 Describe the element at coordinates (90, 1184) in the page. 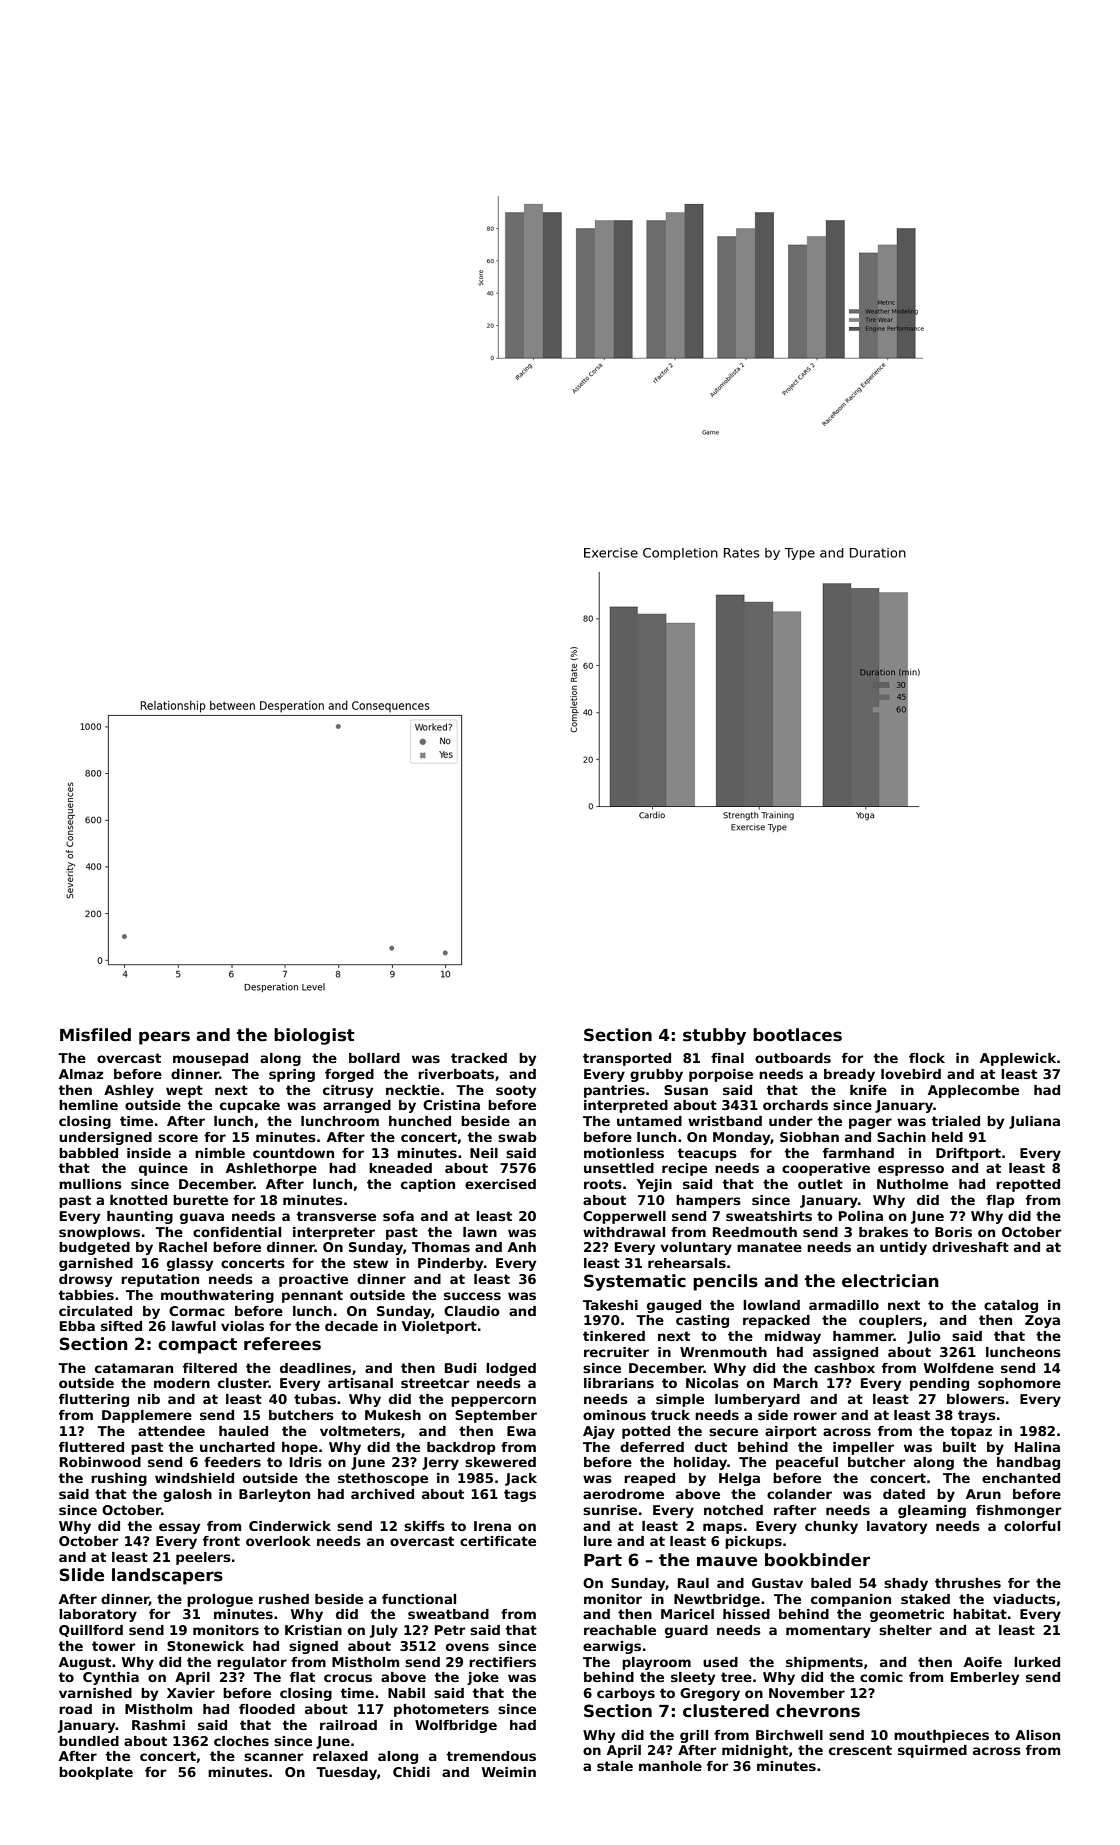

I see `mullions` at that location.
